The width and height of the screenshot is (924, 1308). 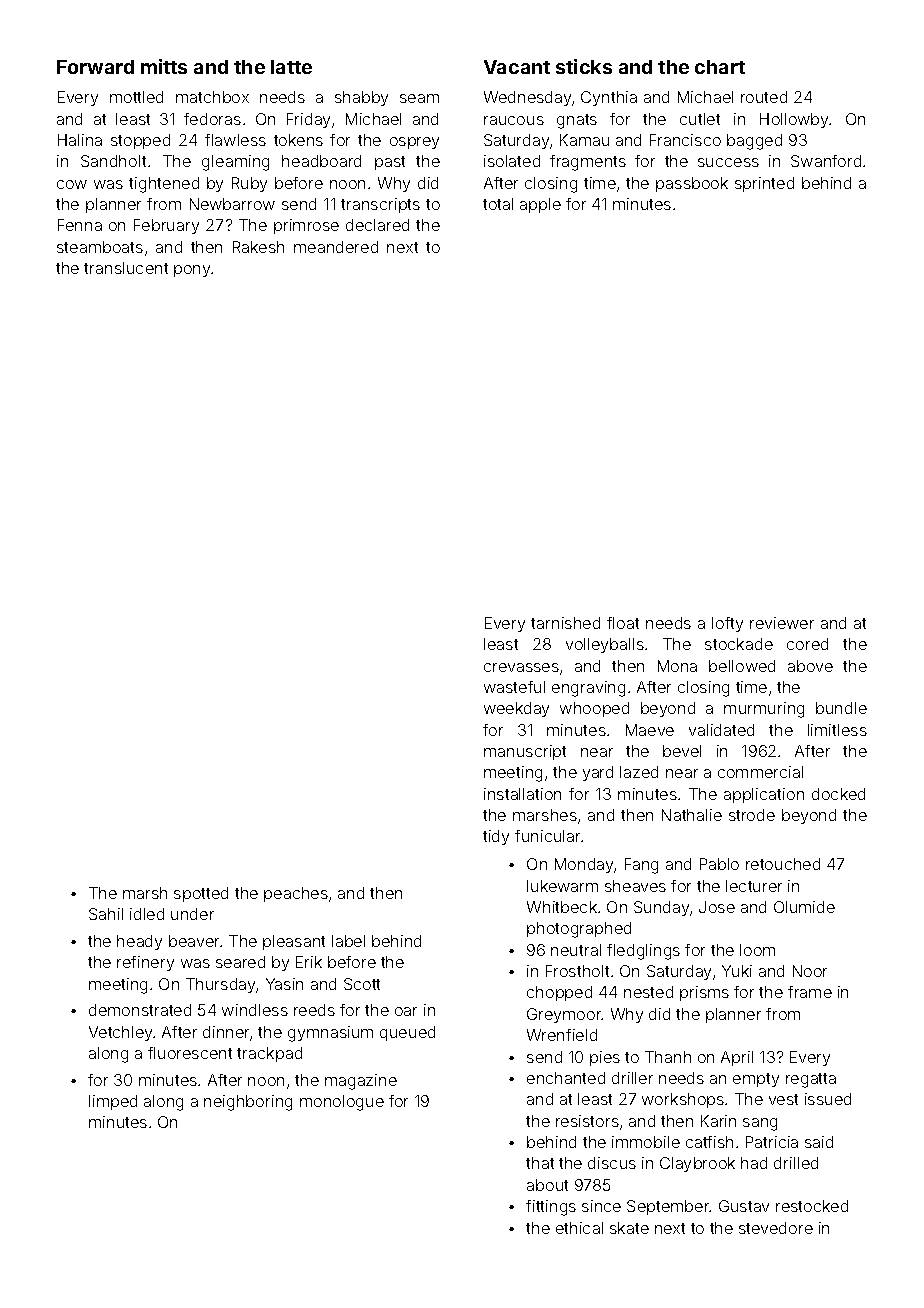 I want to click on cow, so click(x=72, y=184).
